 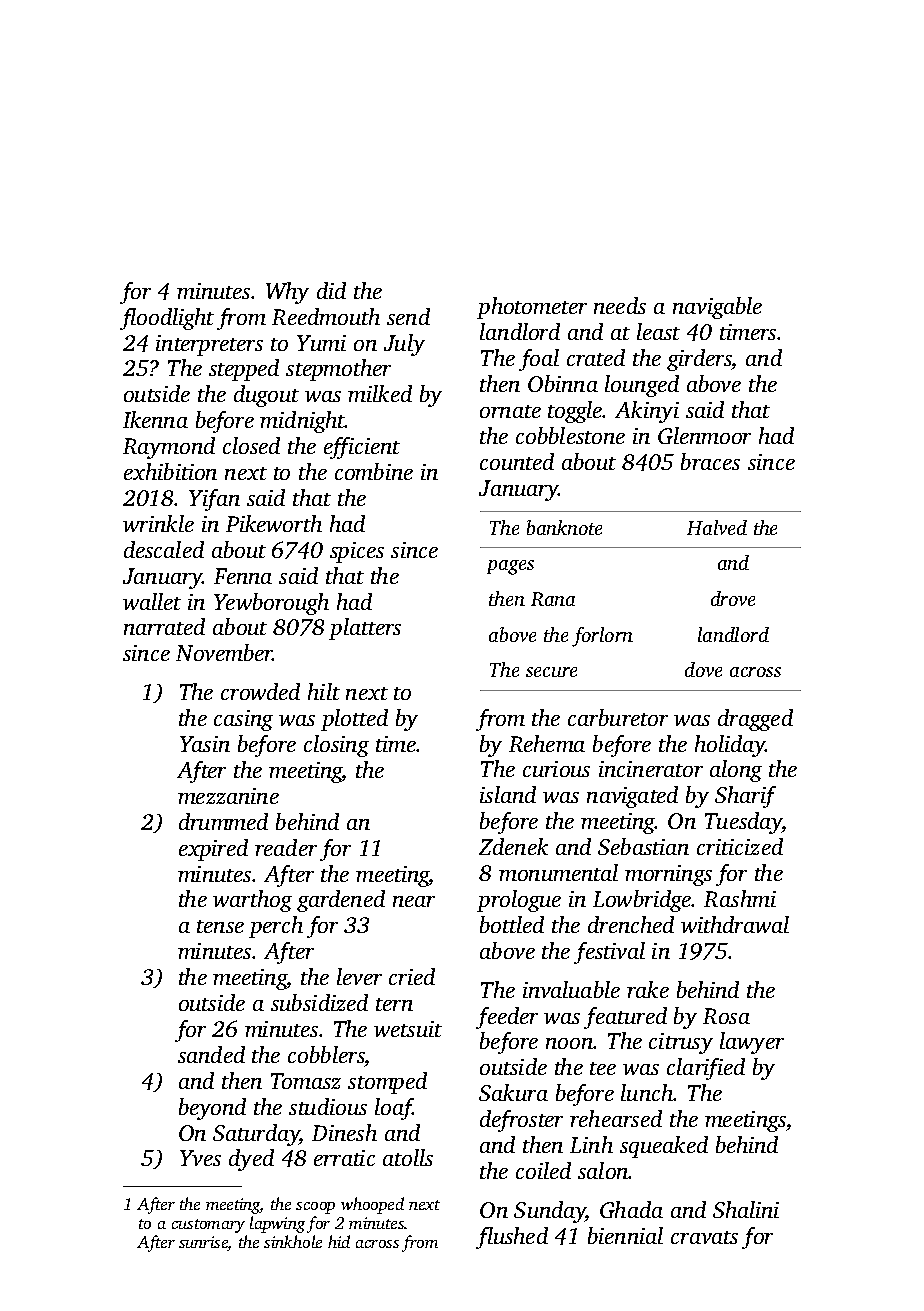 What do you see at coordinates (648, 989) in the image?
I see `rake` at bounding box center [648, 989].
